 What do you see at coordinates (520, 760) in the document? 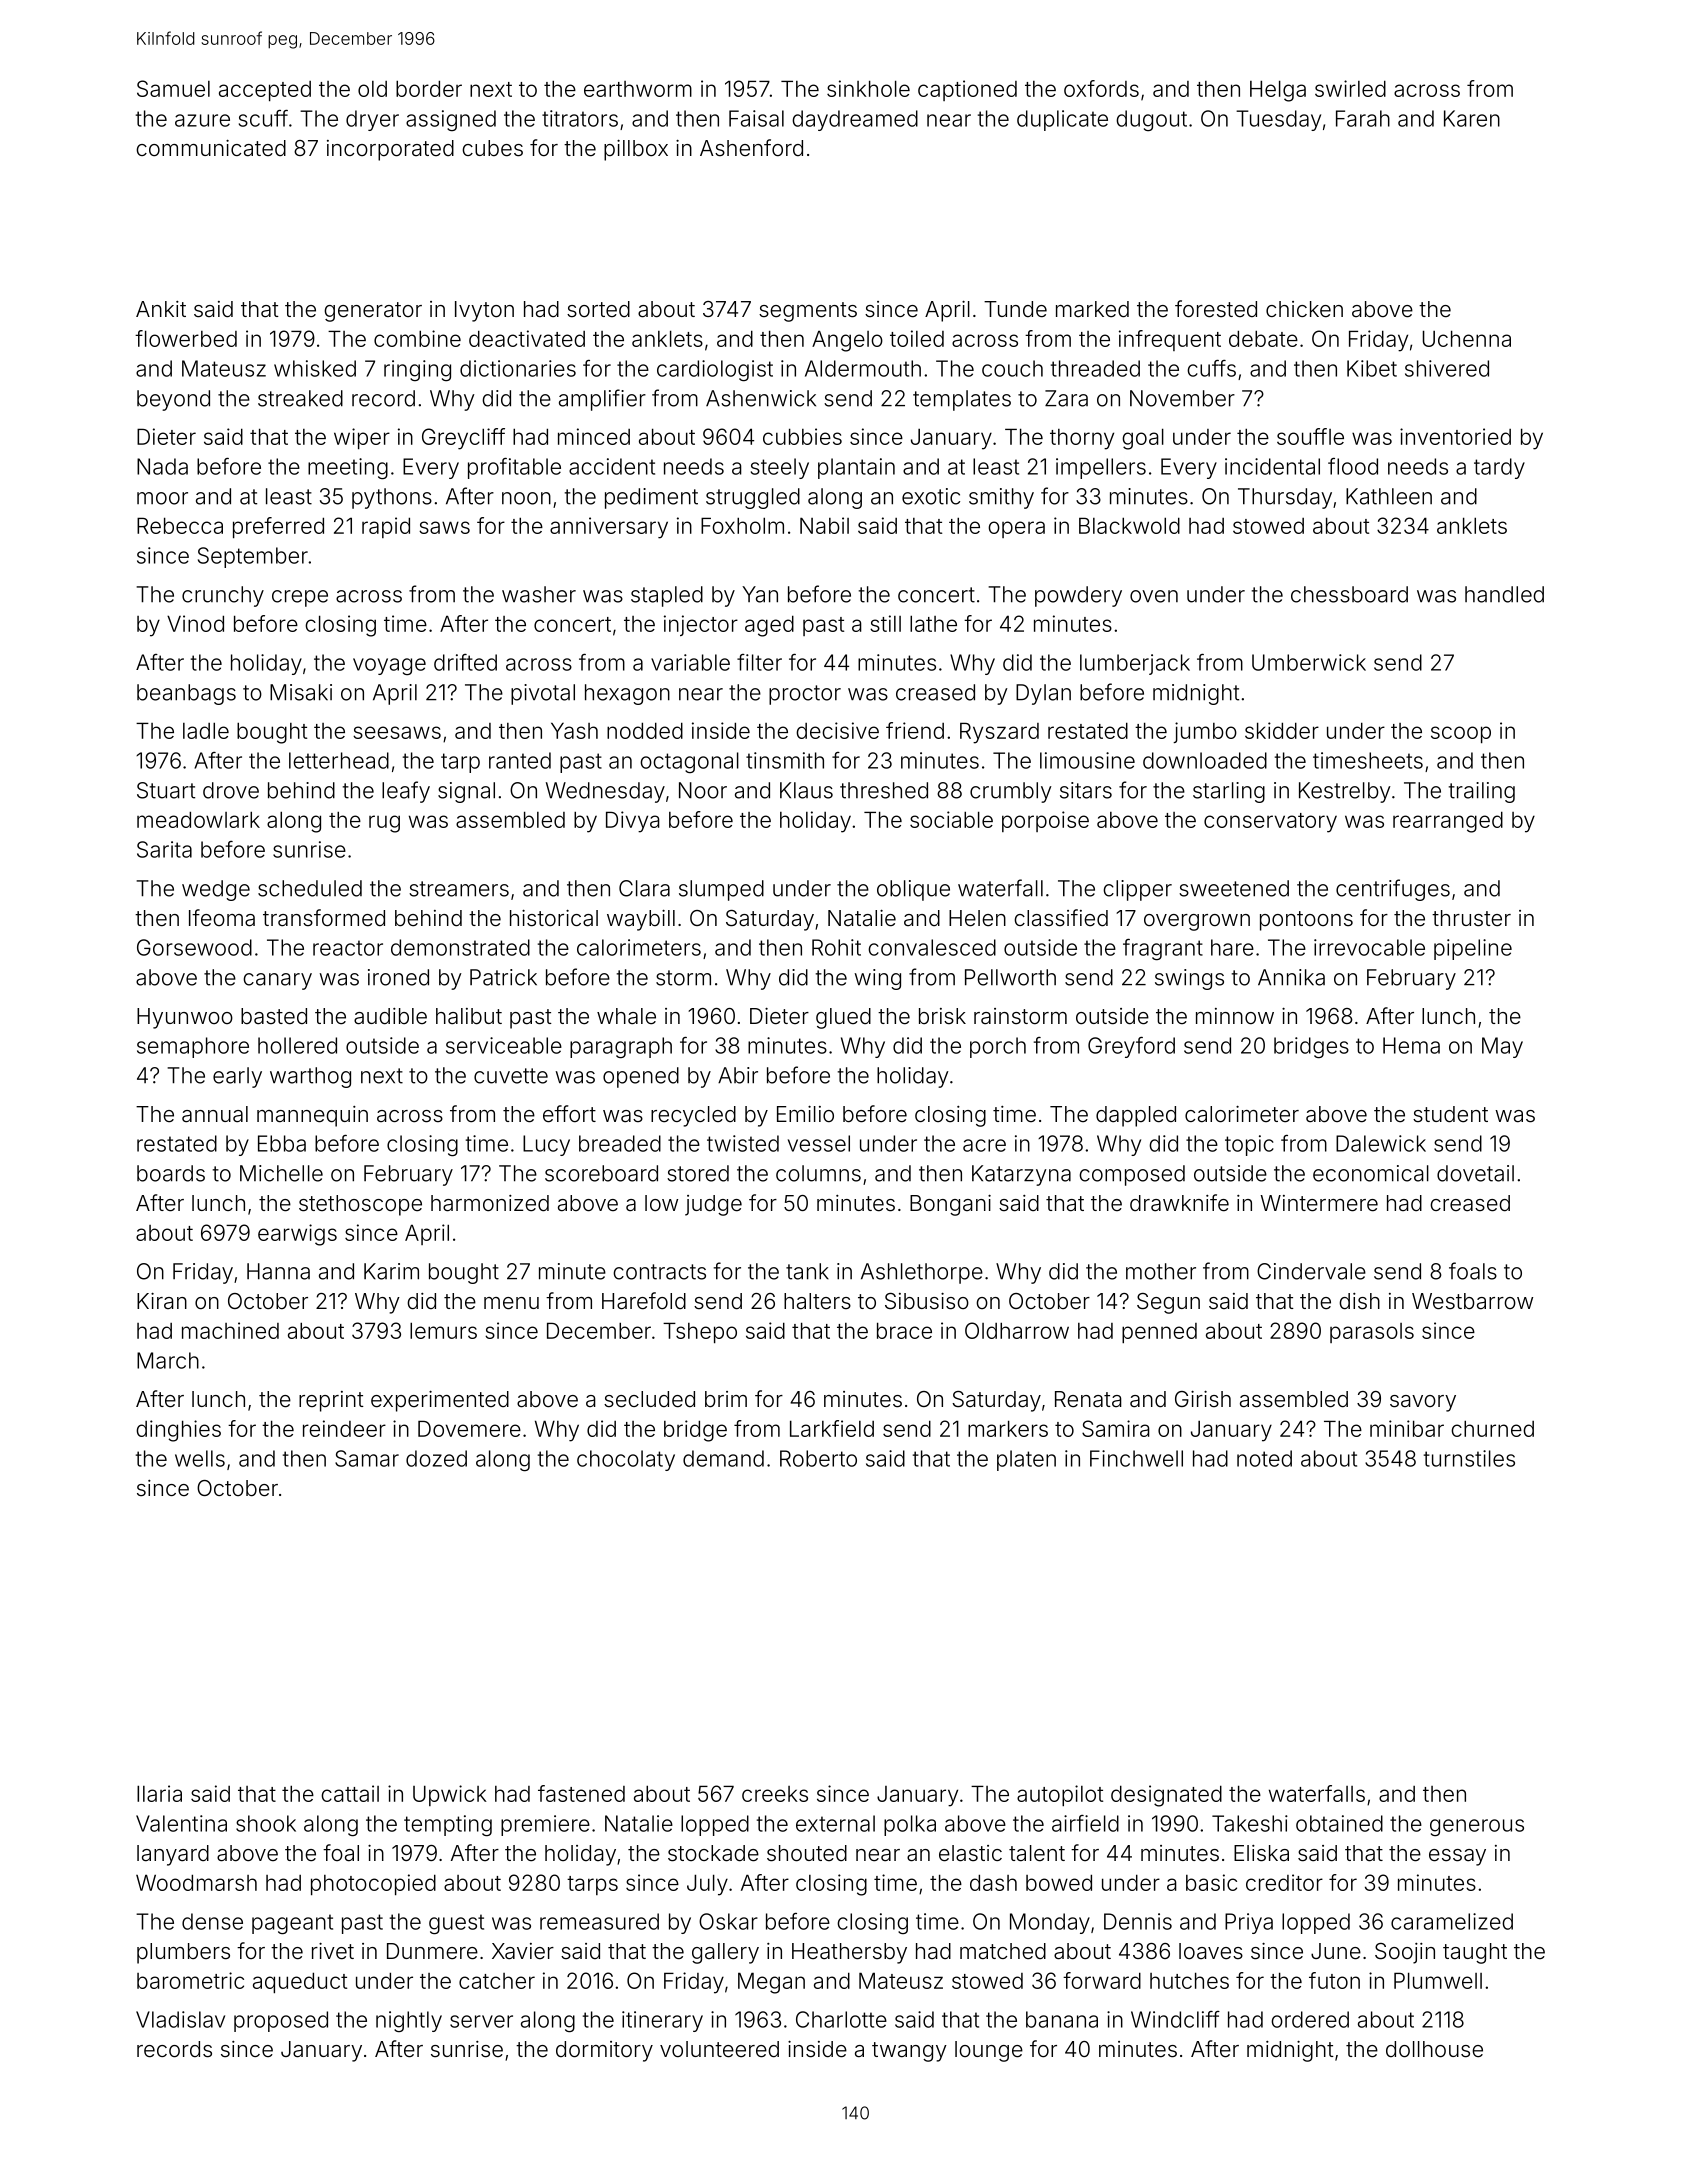
I see `ranted` at bounding box center [520, 760].
